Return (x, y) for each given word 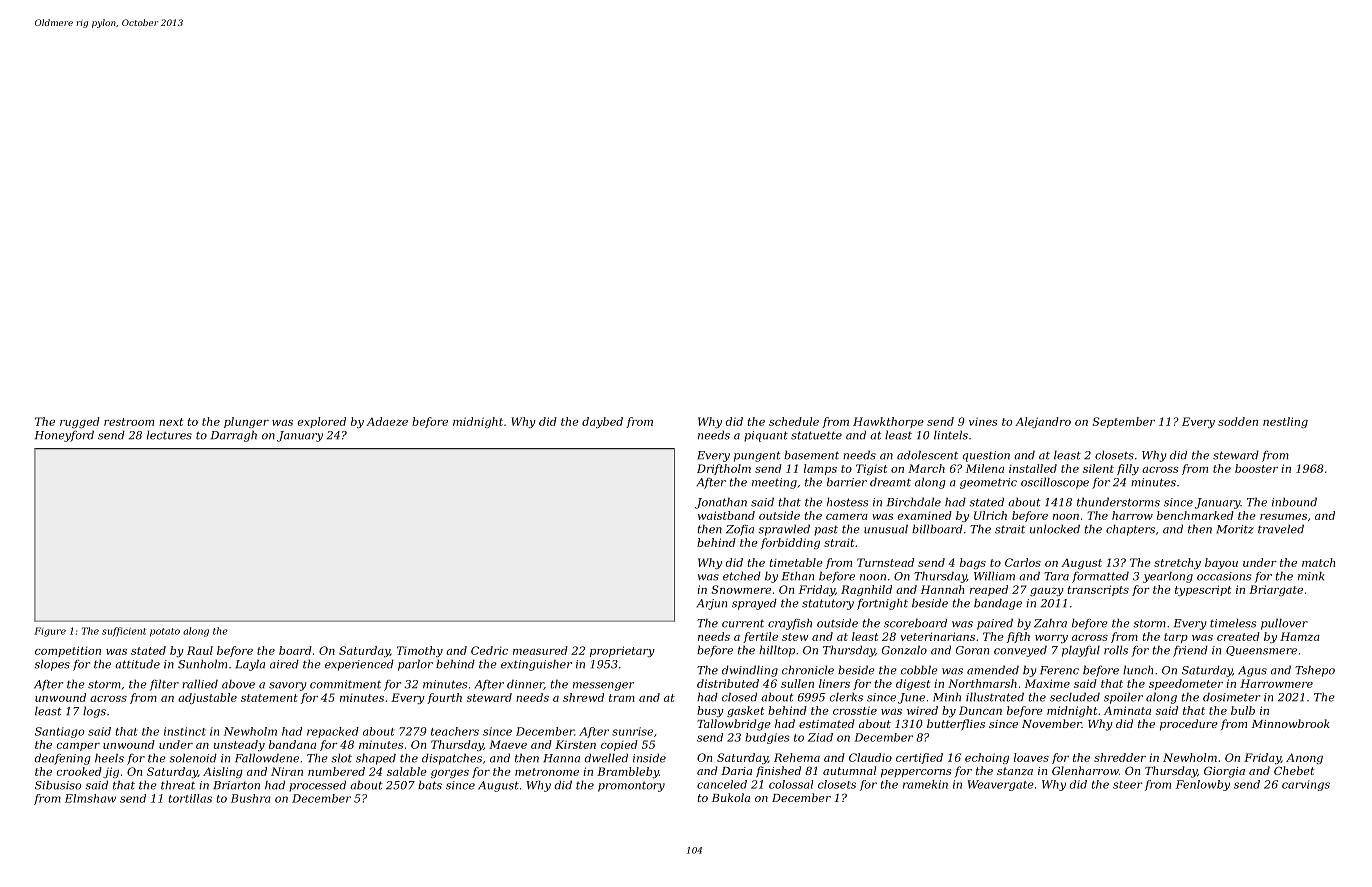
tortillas (190, 798)
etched (742, 576)
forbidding (790, 543)
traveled (1281, 529)
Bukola (731, 797)
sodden (1238, 421)
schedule (794, 421)
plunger (246, 422)
